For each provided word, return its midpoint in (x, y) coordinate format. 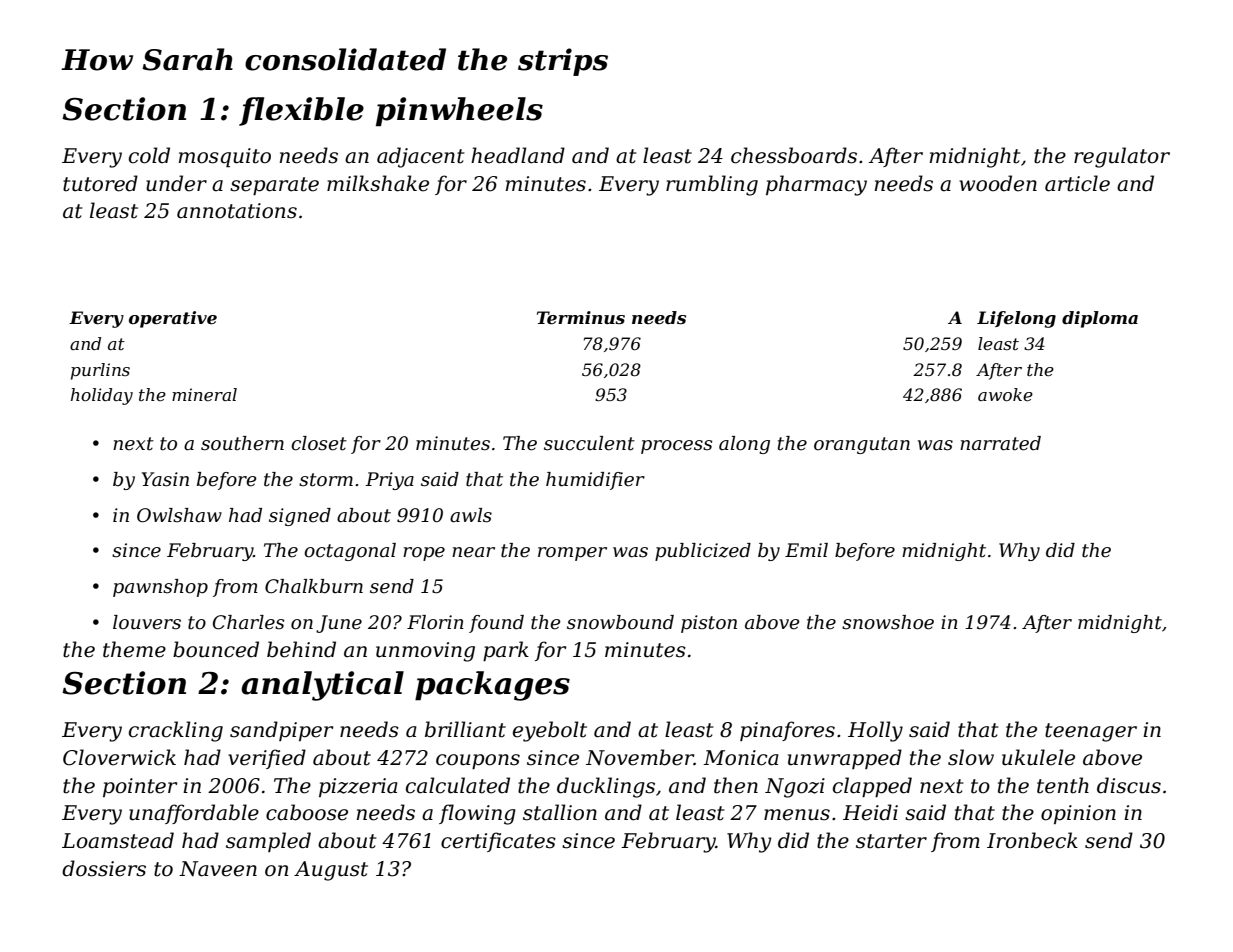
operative (173, 319)
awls (471, 515)
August (331, 871)
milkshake (378, 183)
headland (518, 155)
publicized (703, 552)
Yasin (165, 479)
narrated (1000, 443)
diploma (1100, 319)
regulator (1122, 157)
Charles (248, 622)
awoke (1005, 394)
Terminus (581, 317)
